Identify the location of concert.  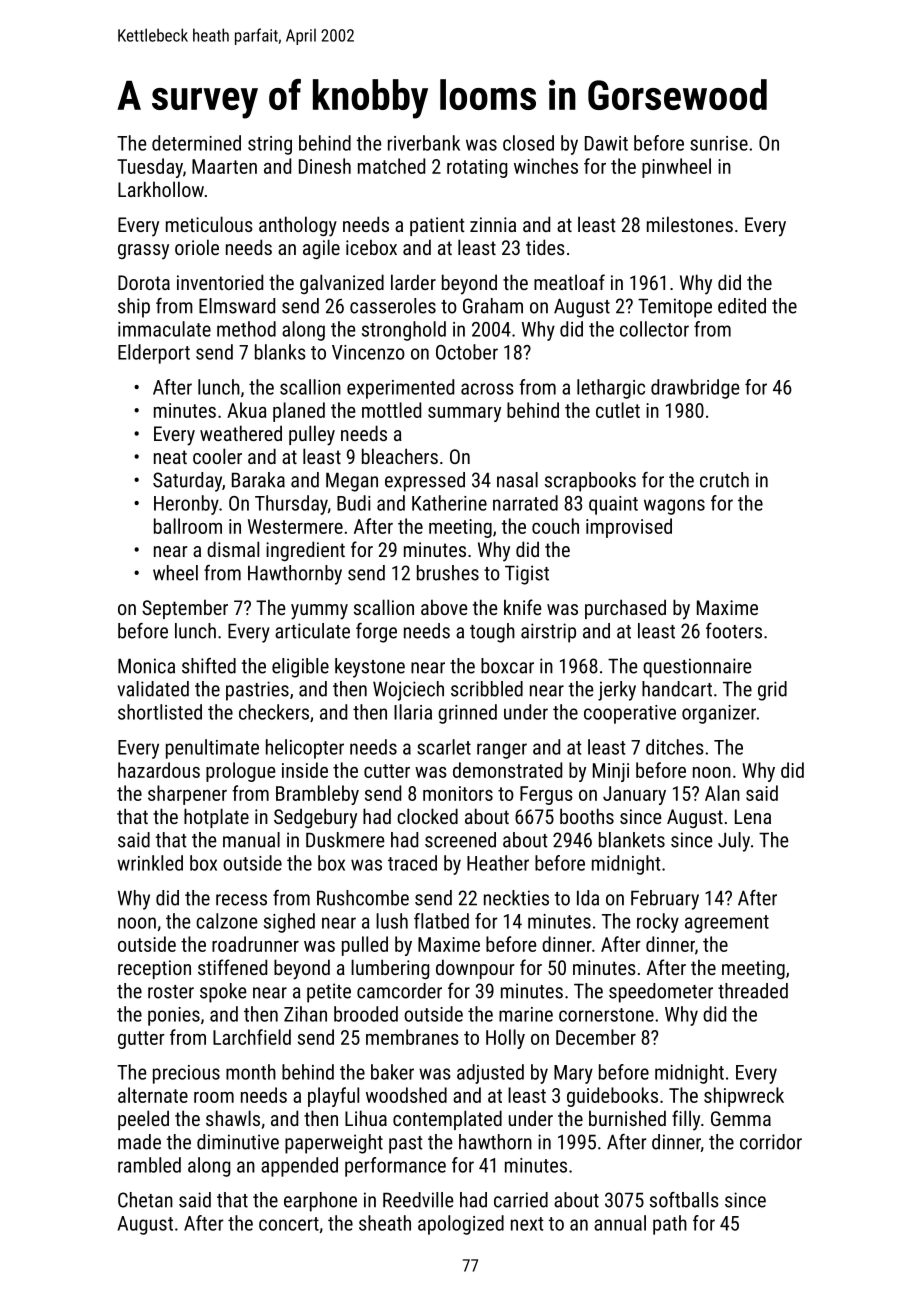
(289, 1224).
